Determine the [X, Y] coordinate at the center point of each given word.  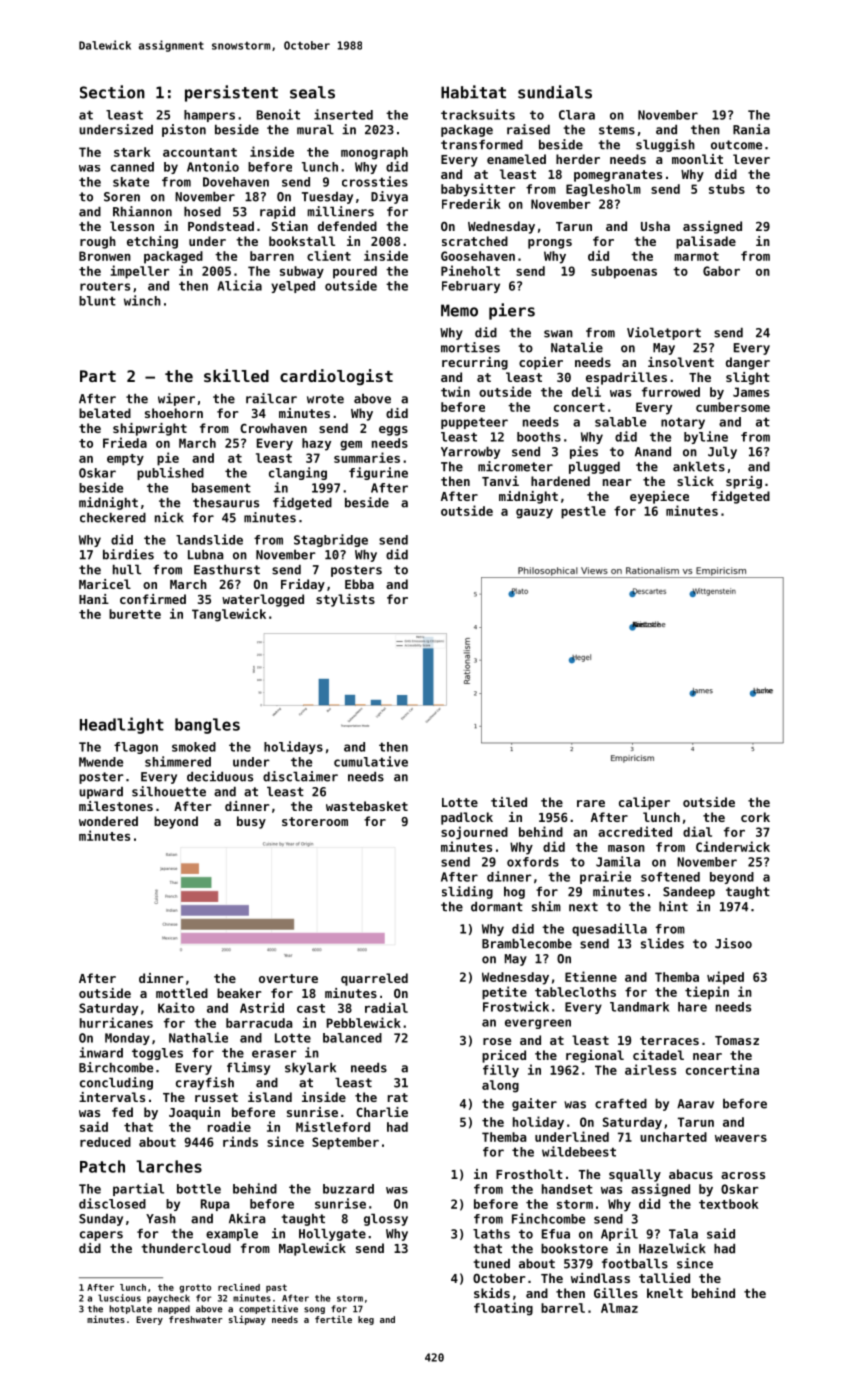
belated [105, 413]
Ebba [359, 584]
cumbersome [733, 407]
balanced [352, 1038]
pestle [583, 512]
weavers [741, 1138]
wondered [108, 821]
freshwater [196, 1319]
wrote [325, 399]
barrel [563, 1308]
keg [366, 1320]
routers [105, 286]
